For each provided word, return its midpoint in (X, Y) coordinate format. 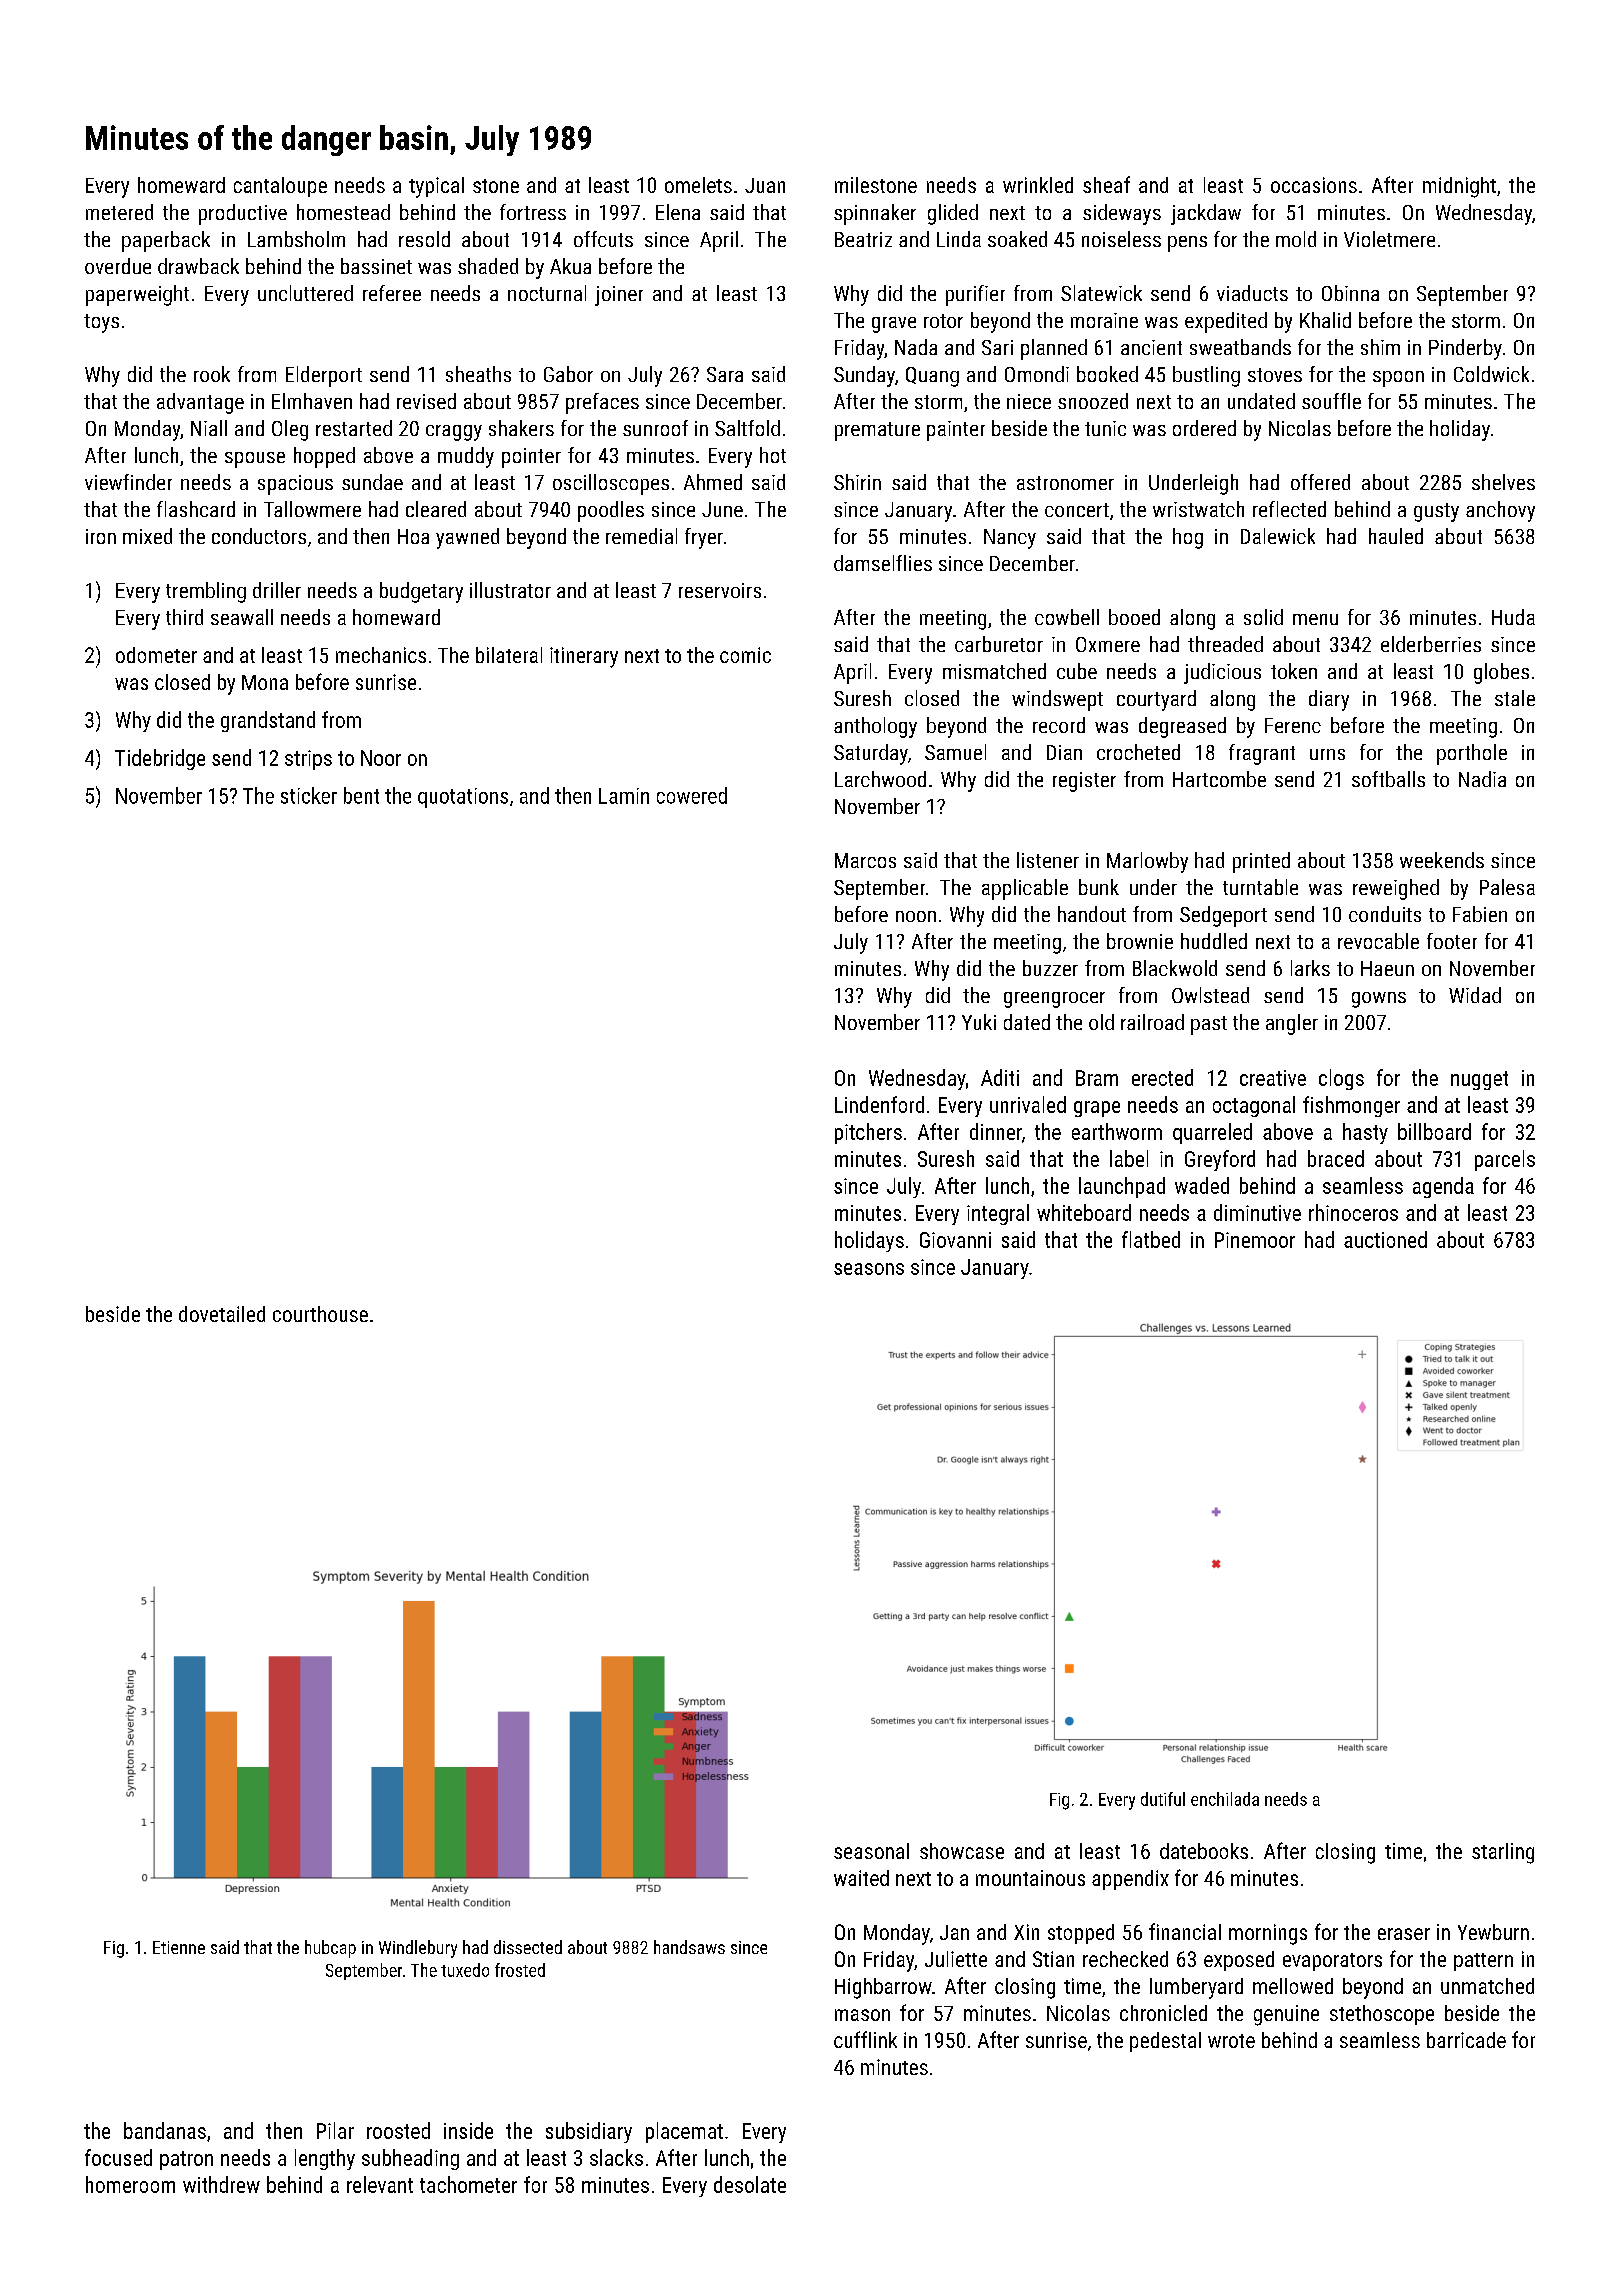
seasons (869, 1269)
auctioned (1385, 1239)
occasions (1314, 185)
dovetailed (222, 1314)
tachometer (468, 2184)
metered (119, 212)
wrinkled (1038, 185)
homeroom (130, 2184)
